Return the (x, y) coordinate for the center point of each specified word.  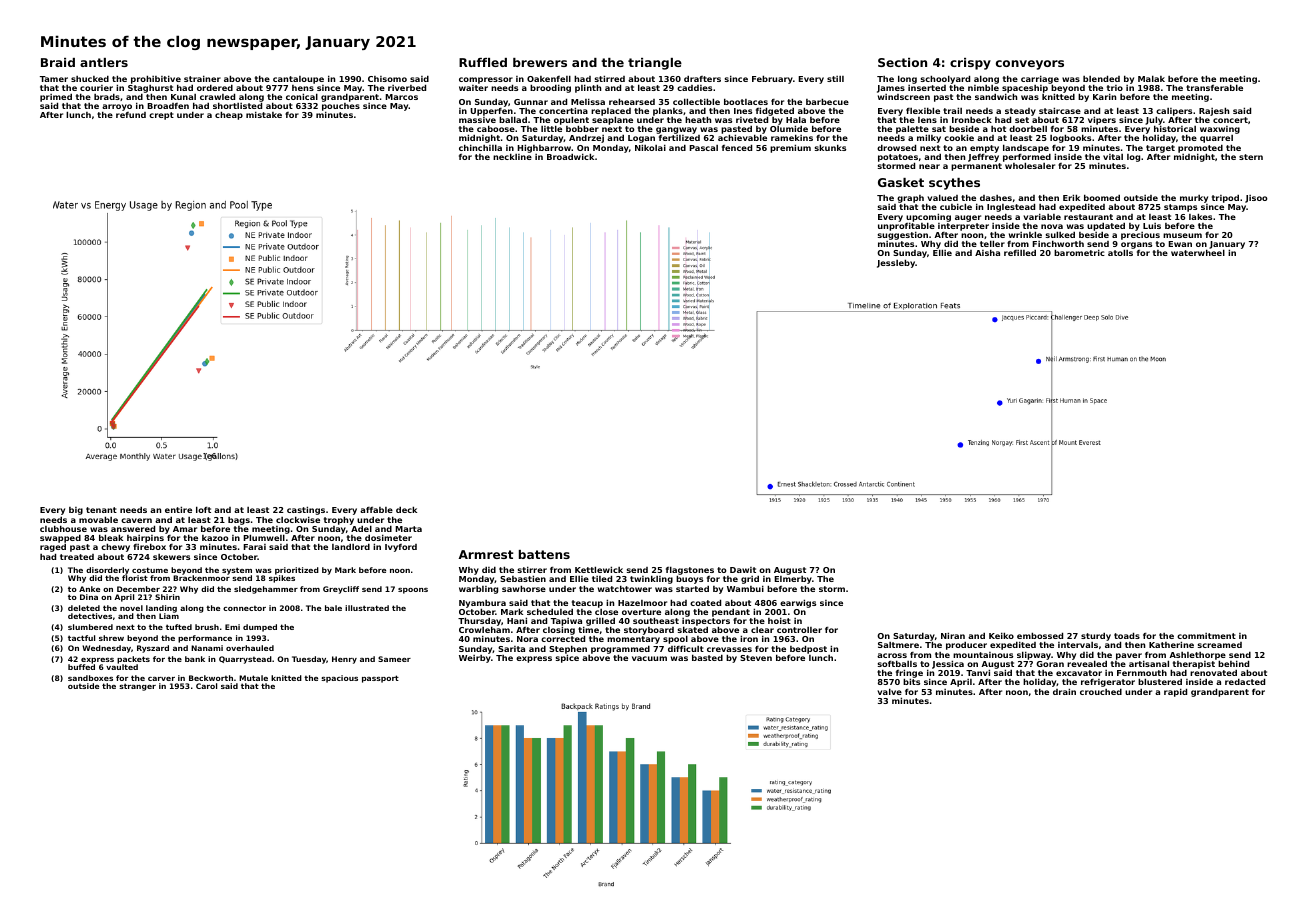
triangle (655, 64)
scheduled (550, 611)
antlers (104, 62)
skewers (171, 557)
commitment (1206, 636)
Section (902, 62)
